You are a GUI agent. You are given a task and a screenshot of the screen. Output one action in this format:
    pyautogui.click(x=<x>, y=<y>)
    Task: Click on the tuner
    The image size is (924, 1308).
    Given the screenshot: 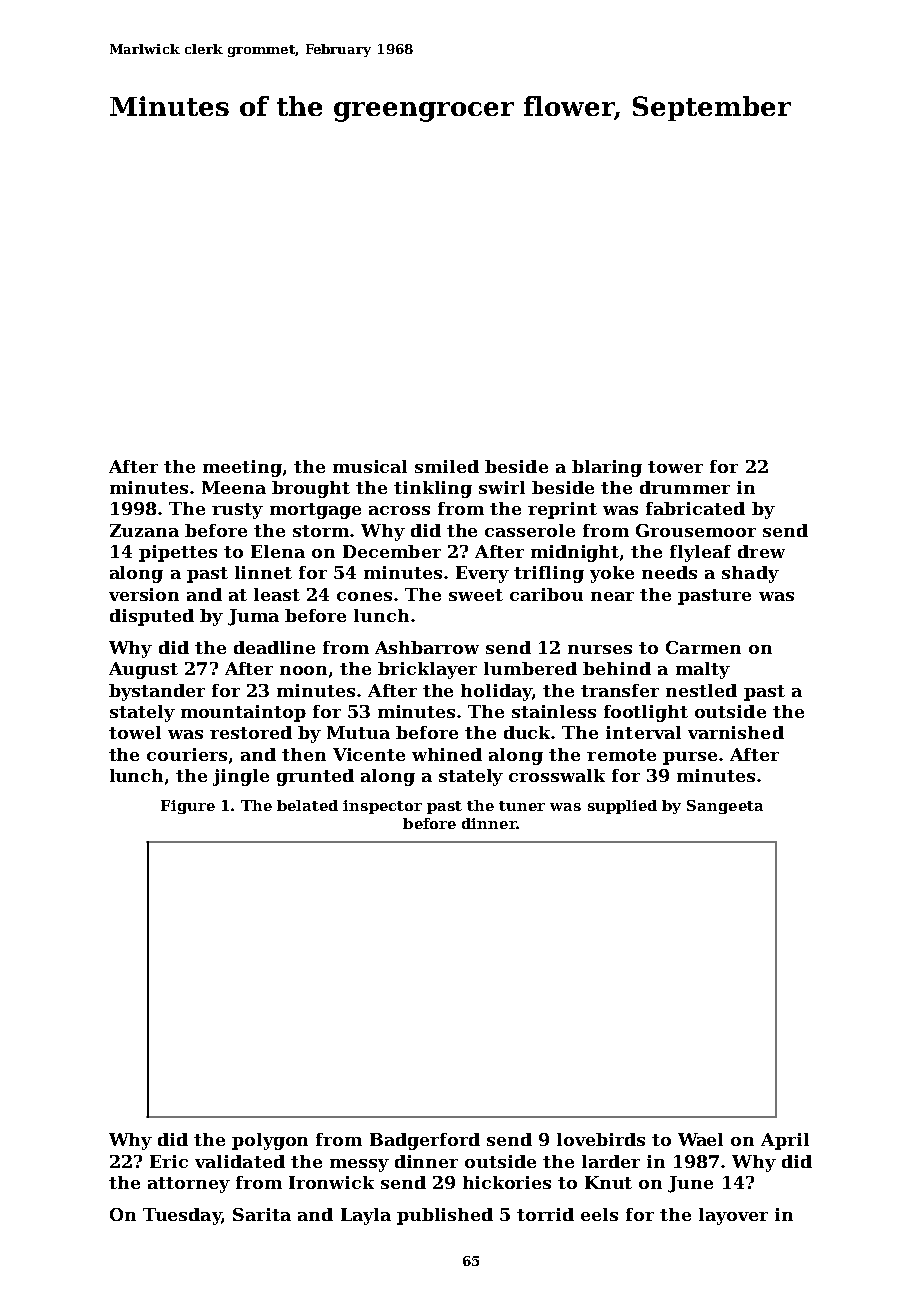 What is the action you would take?
    pyautogui.click(x=522, y=806)
